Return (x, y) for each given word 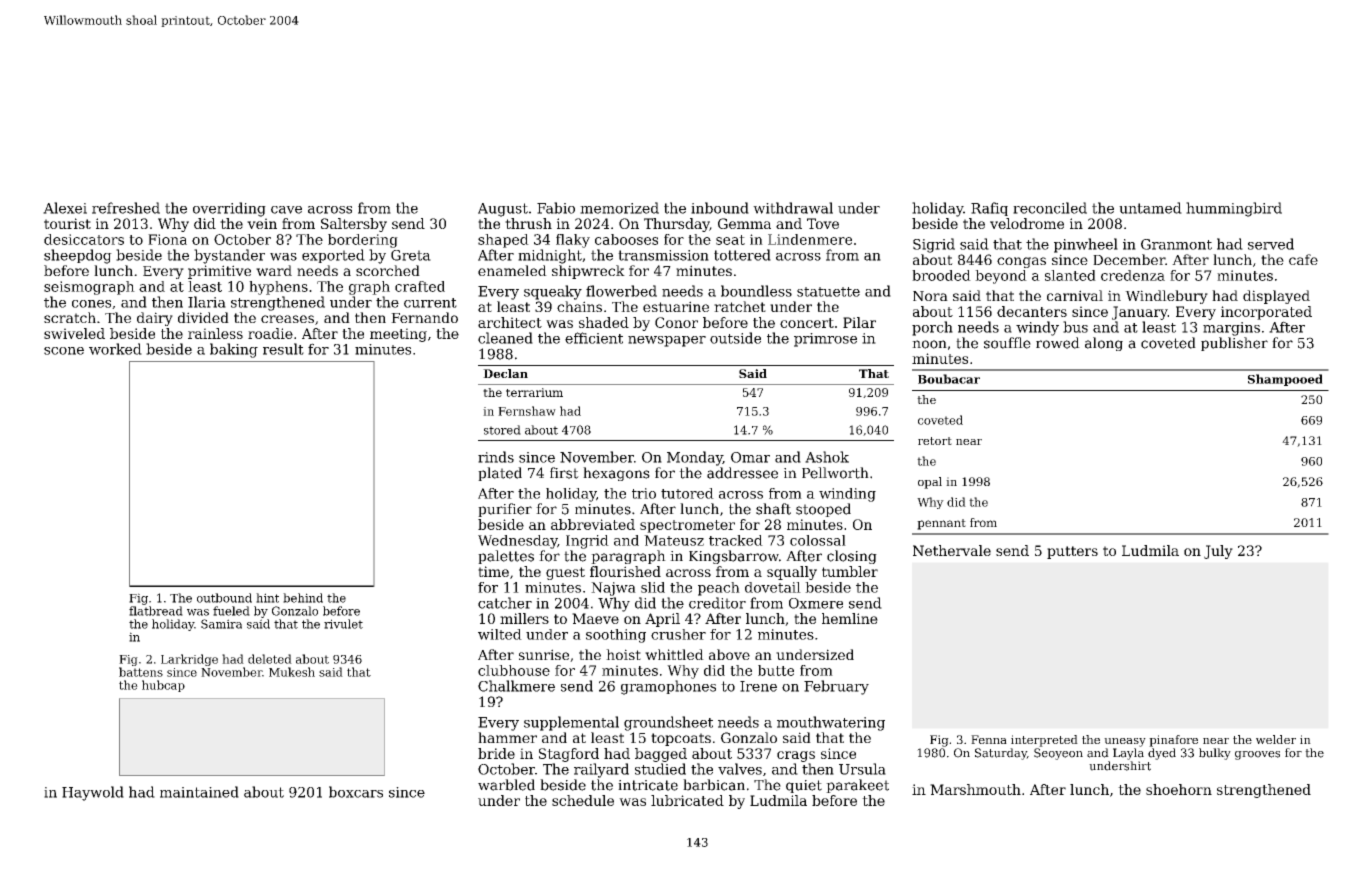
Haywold (93, 793)
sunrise (544, 654)
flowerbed (621, 291)
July (1218, 552)
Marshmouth (975, 789)
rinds (496, 457)
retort (935, 441)
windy (1037, 328)
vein (262, 223)
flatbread (156, 611)
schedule (583, 800)
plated (500, 474)
